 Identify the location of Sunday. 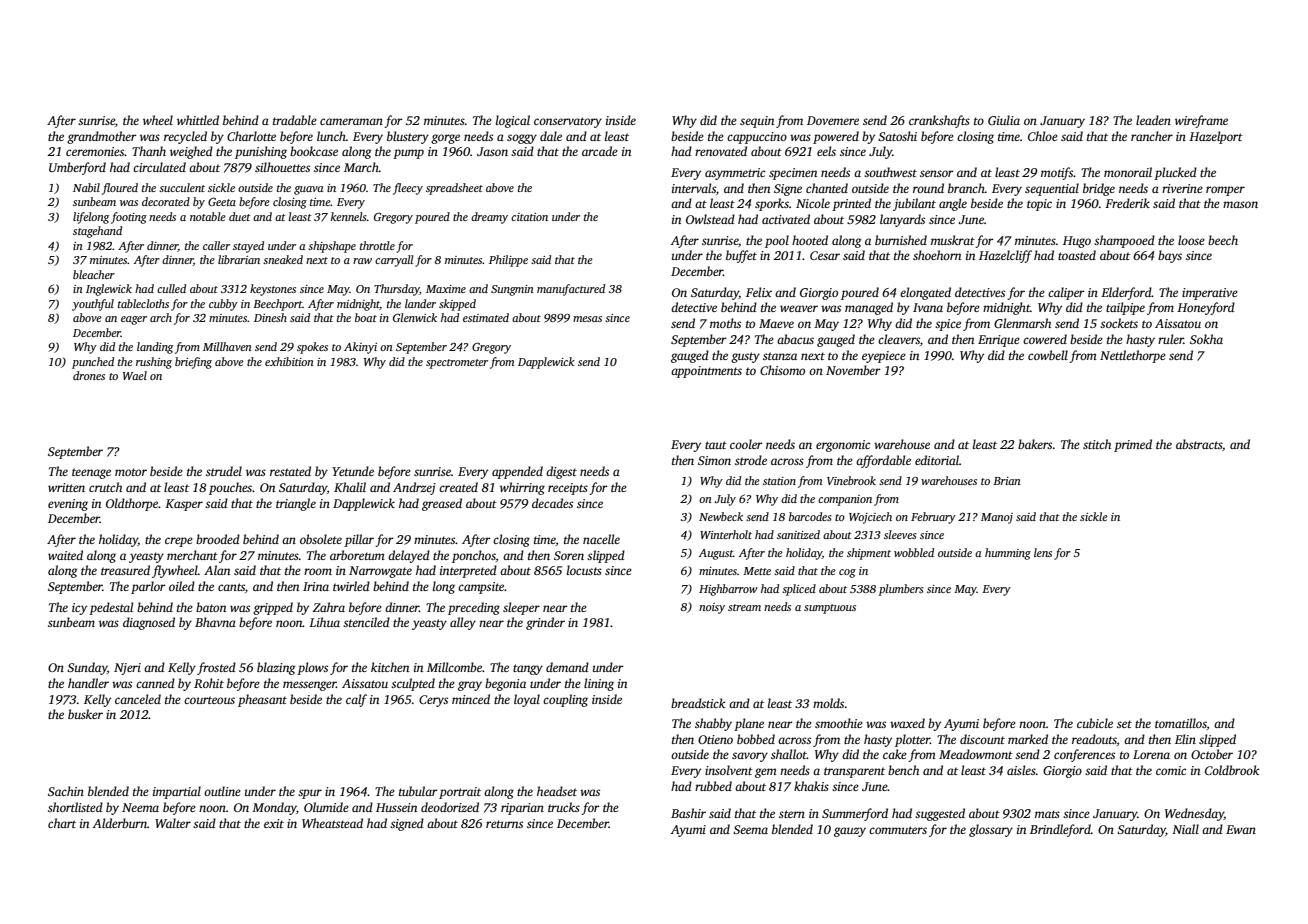
(87, 668).
